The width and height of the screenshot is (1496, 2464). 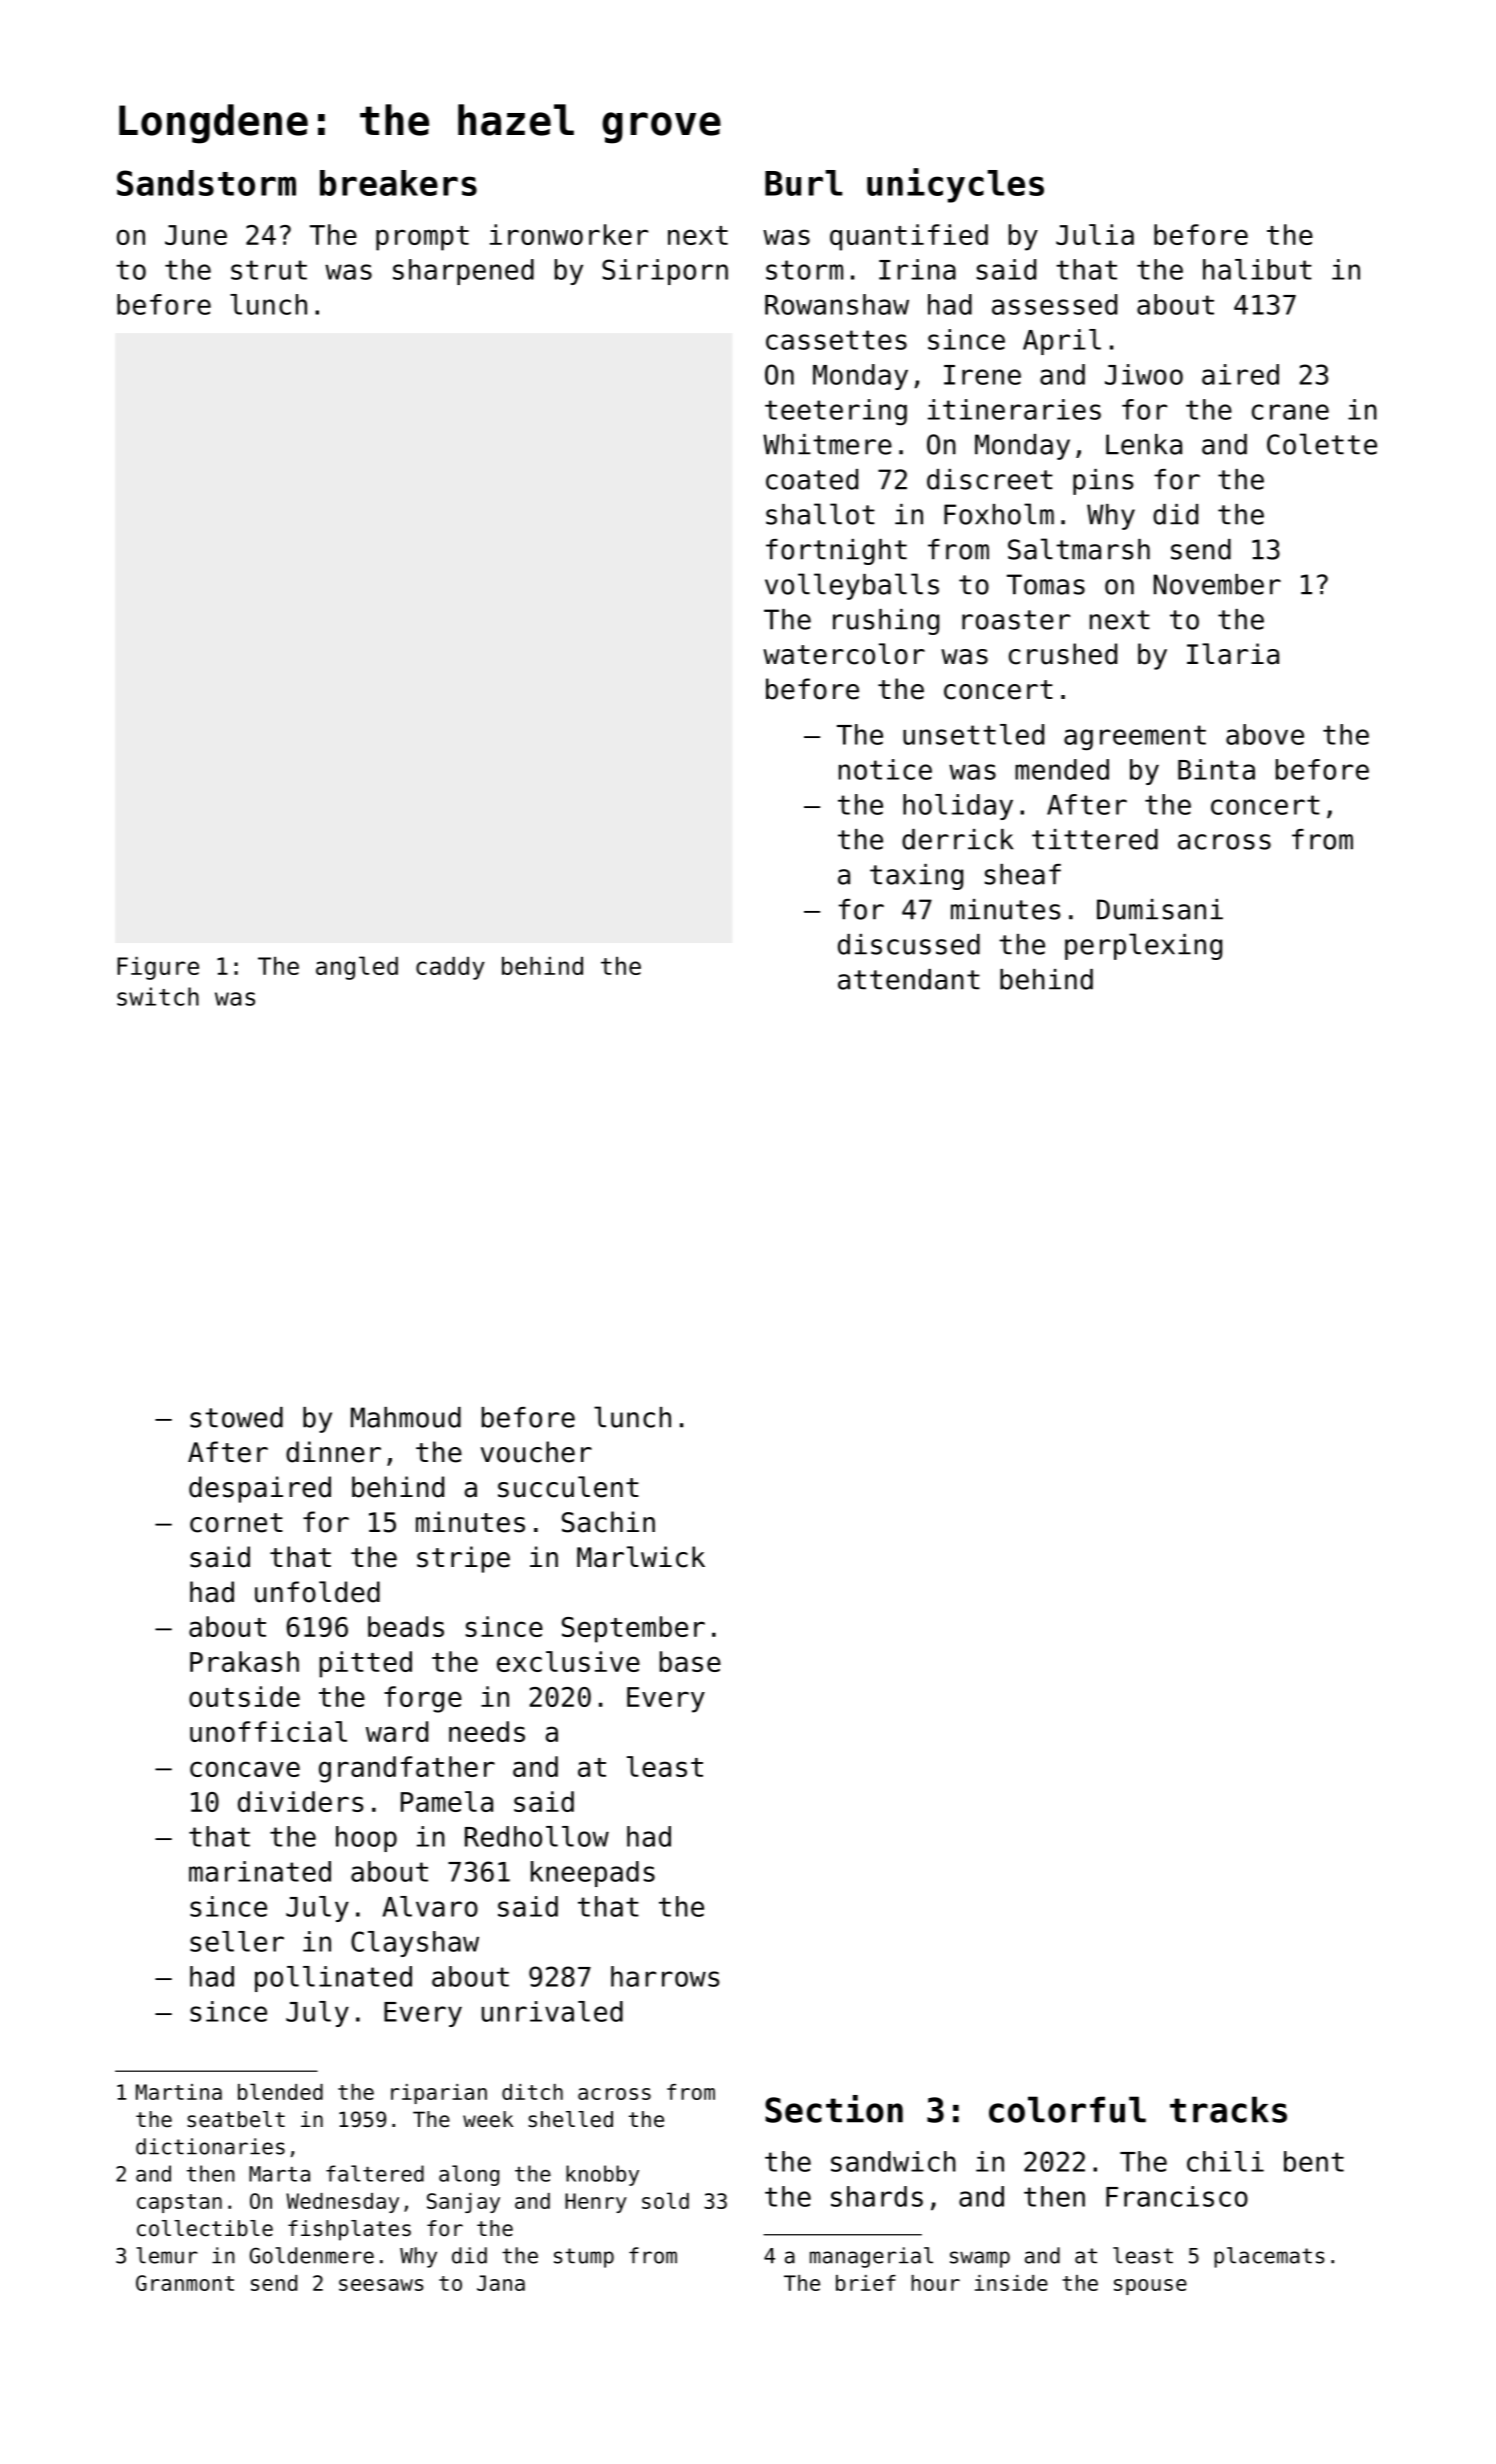 I want to click on watercolor, so click(x=844, y=654).
